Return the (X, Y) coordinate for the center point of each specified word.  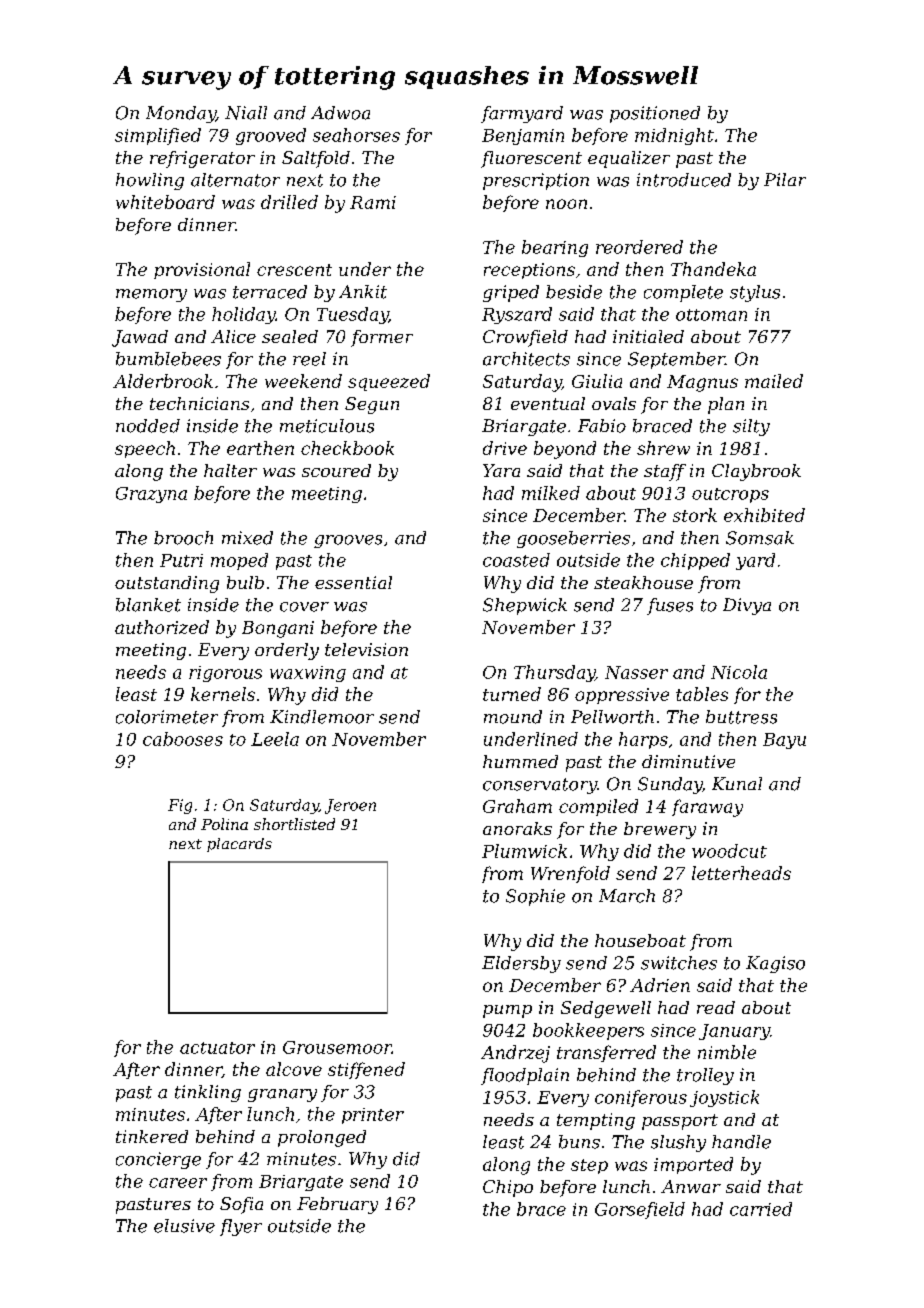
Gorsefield (640, 1210)
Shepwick (525, 606)
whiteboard (165, 202)
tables (702, 694)
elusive (184, 1226)
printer (373, 1116)
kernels (223, 694)
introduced (684, 180)
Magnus (702, 383)
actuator (217, 1048)
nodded (148, 426)
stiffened (366, 1070)
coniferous (641, 1098)
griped (511, 293)
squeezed (389, 382)
